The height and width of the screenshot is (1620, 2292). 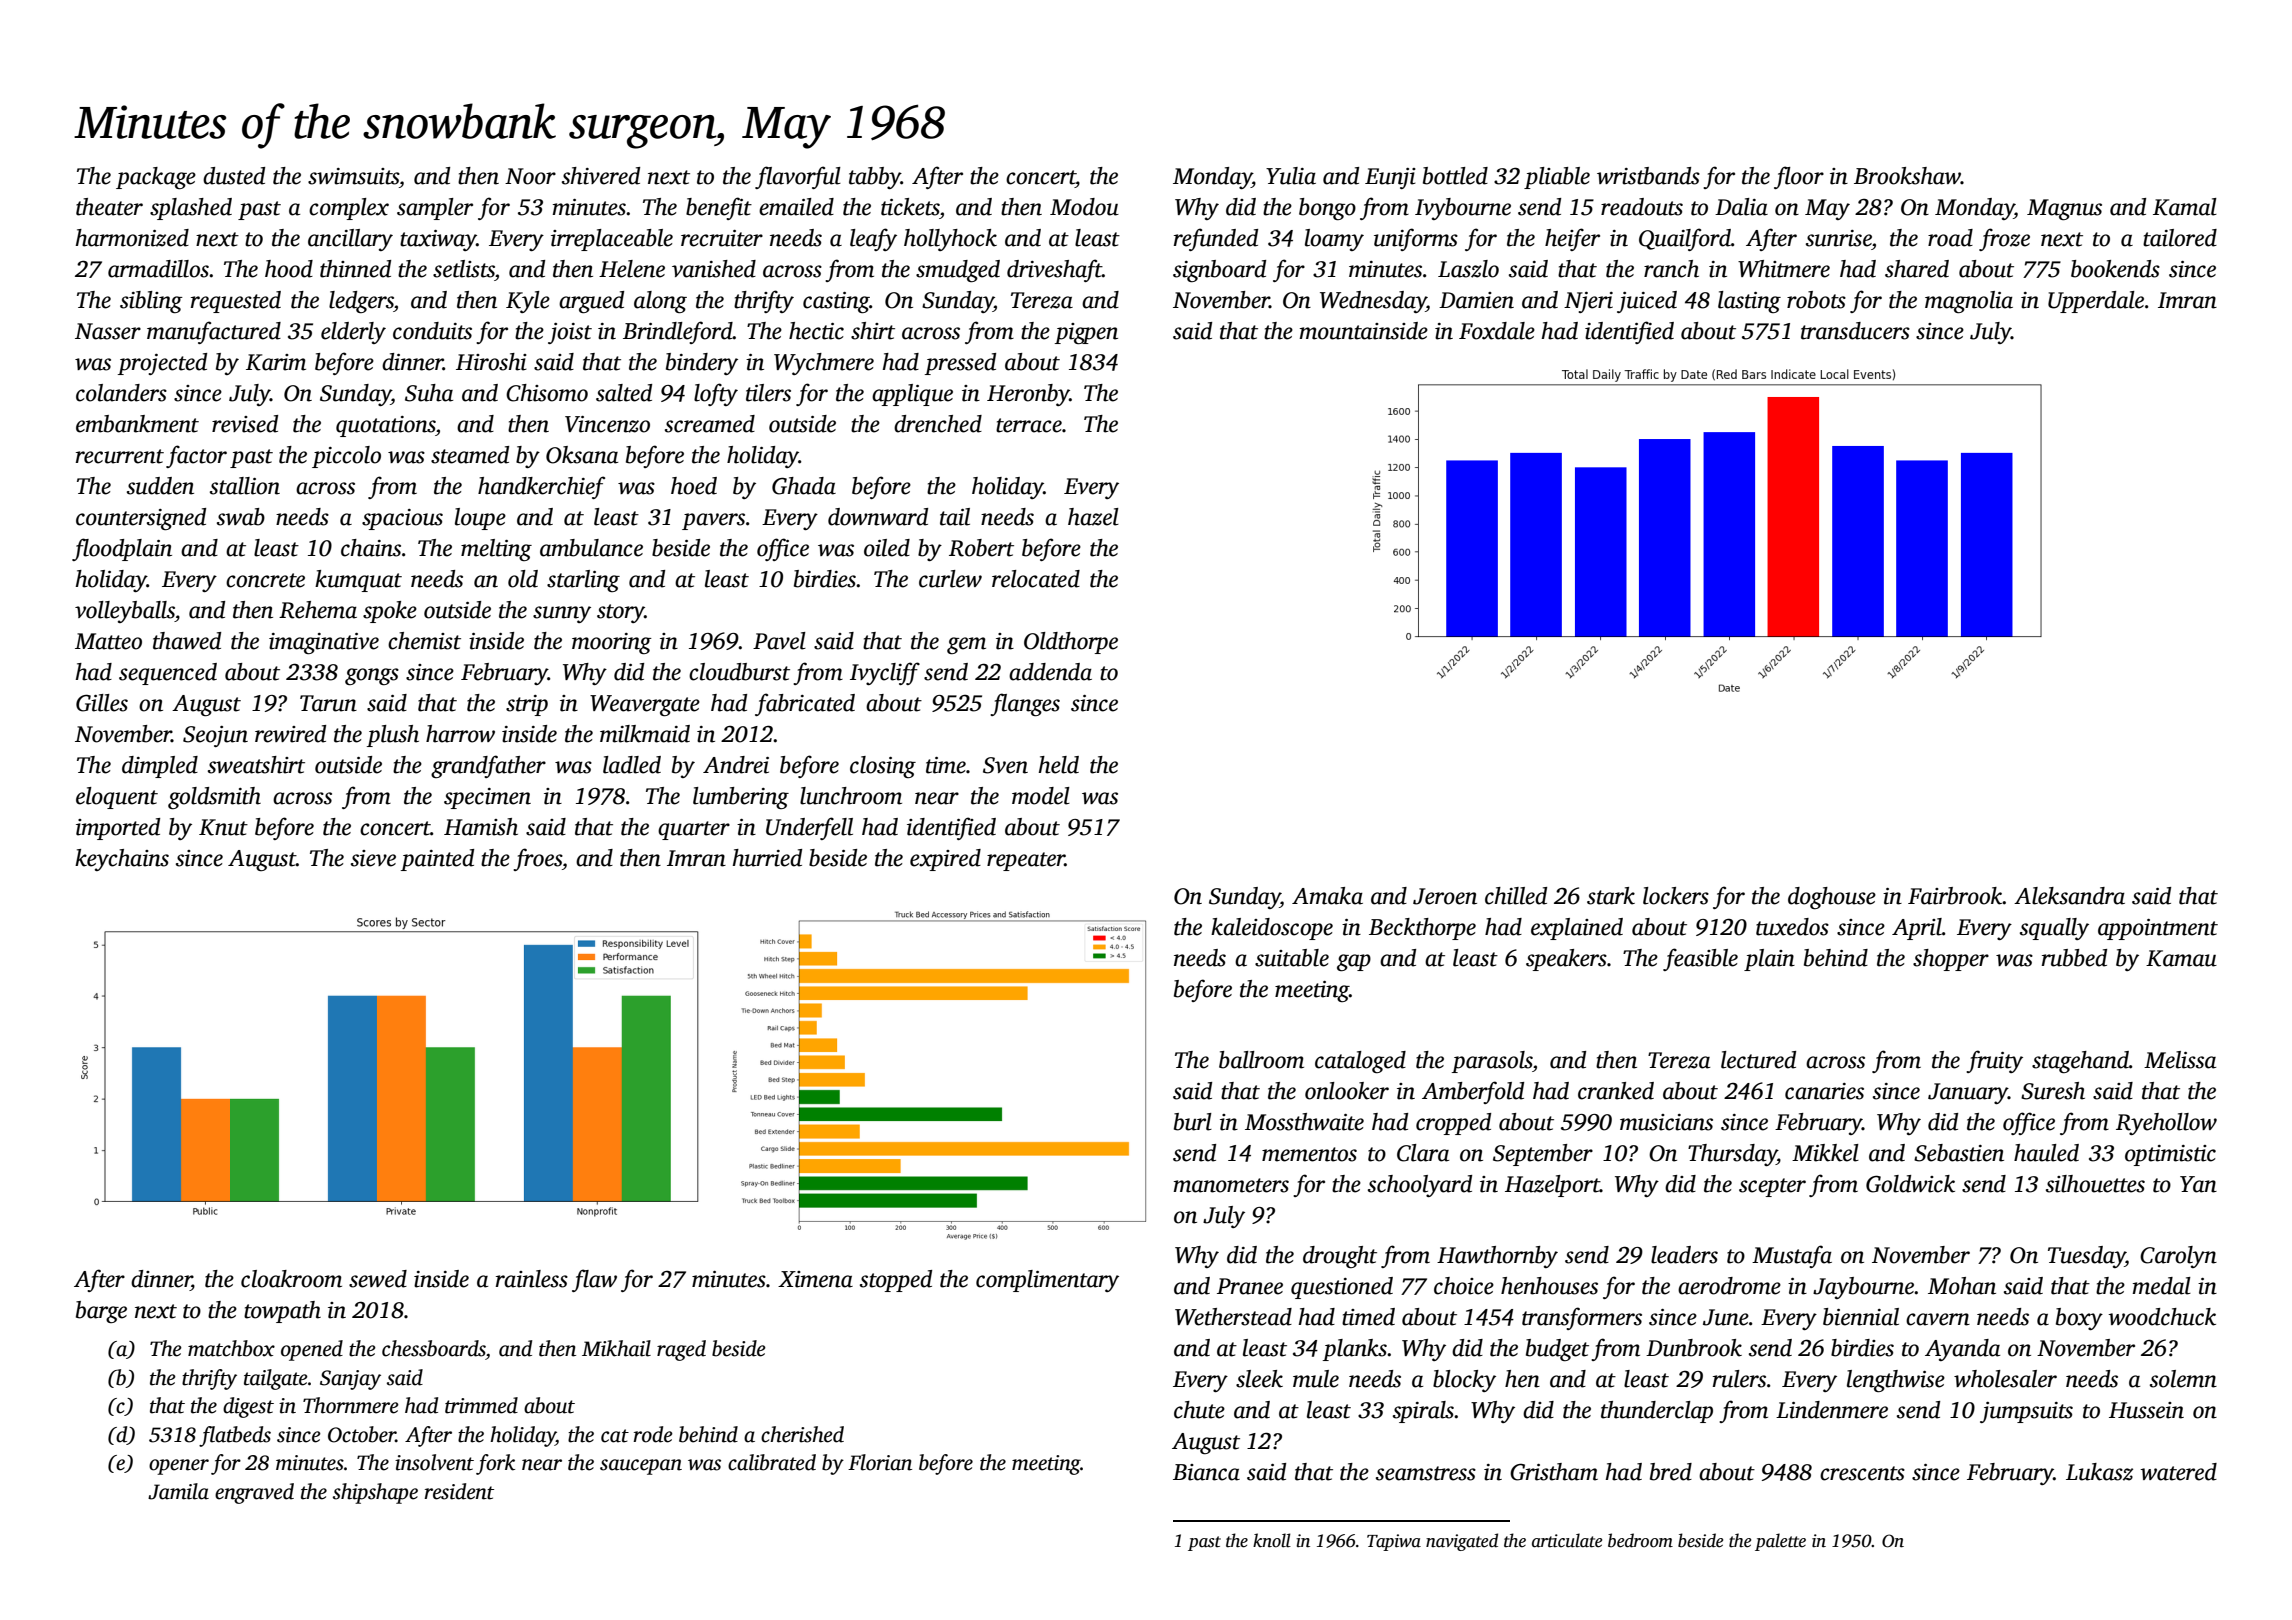 I want to click on rubbed, so click(x=2074, y=958).
